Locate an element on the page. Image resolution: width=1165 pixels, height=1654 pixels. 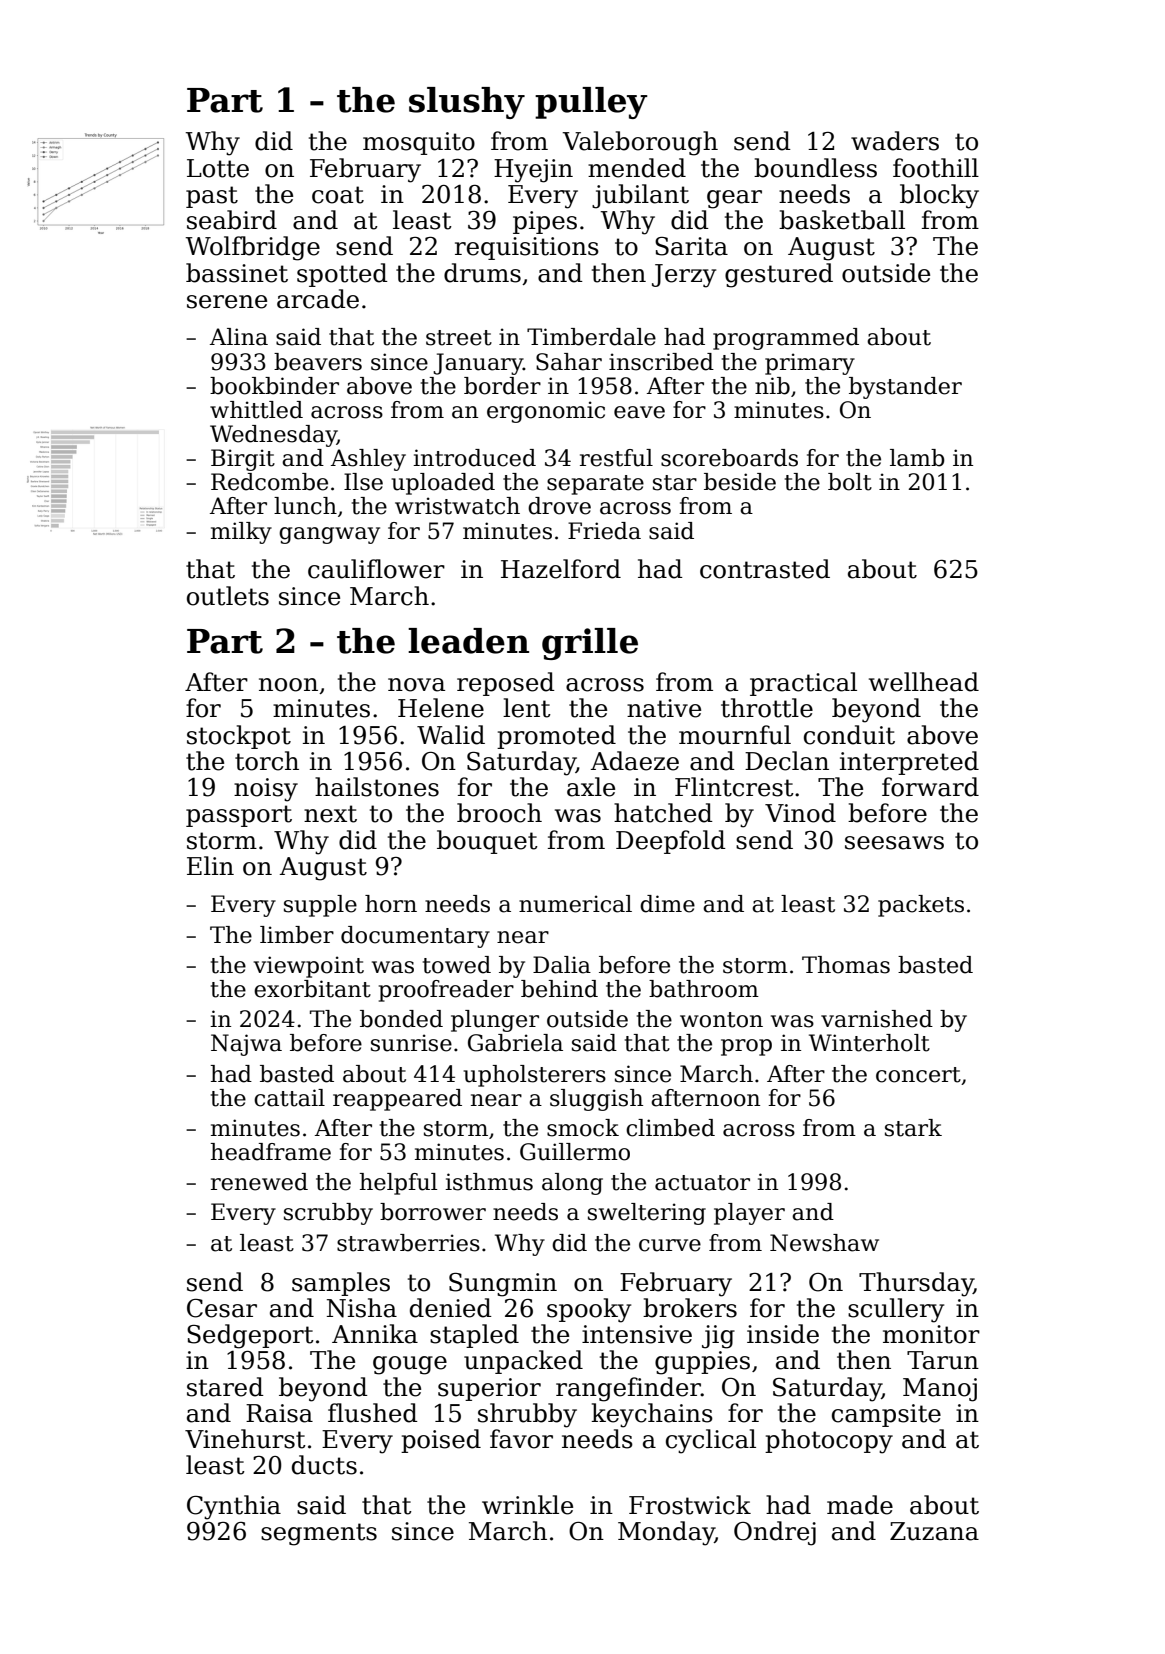
Timberdale is located at coordinates (591, 337).
